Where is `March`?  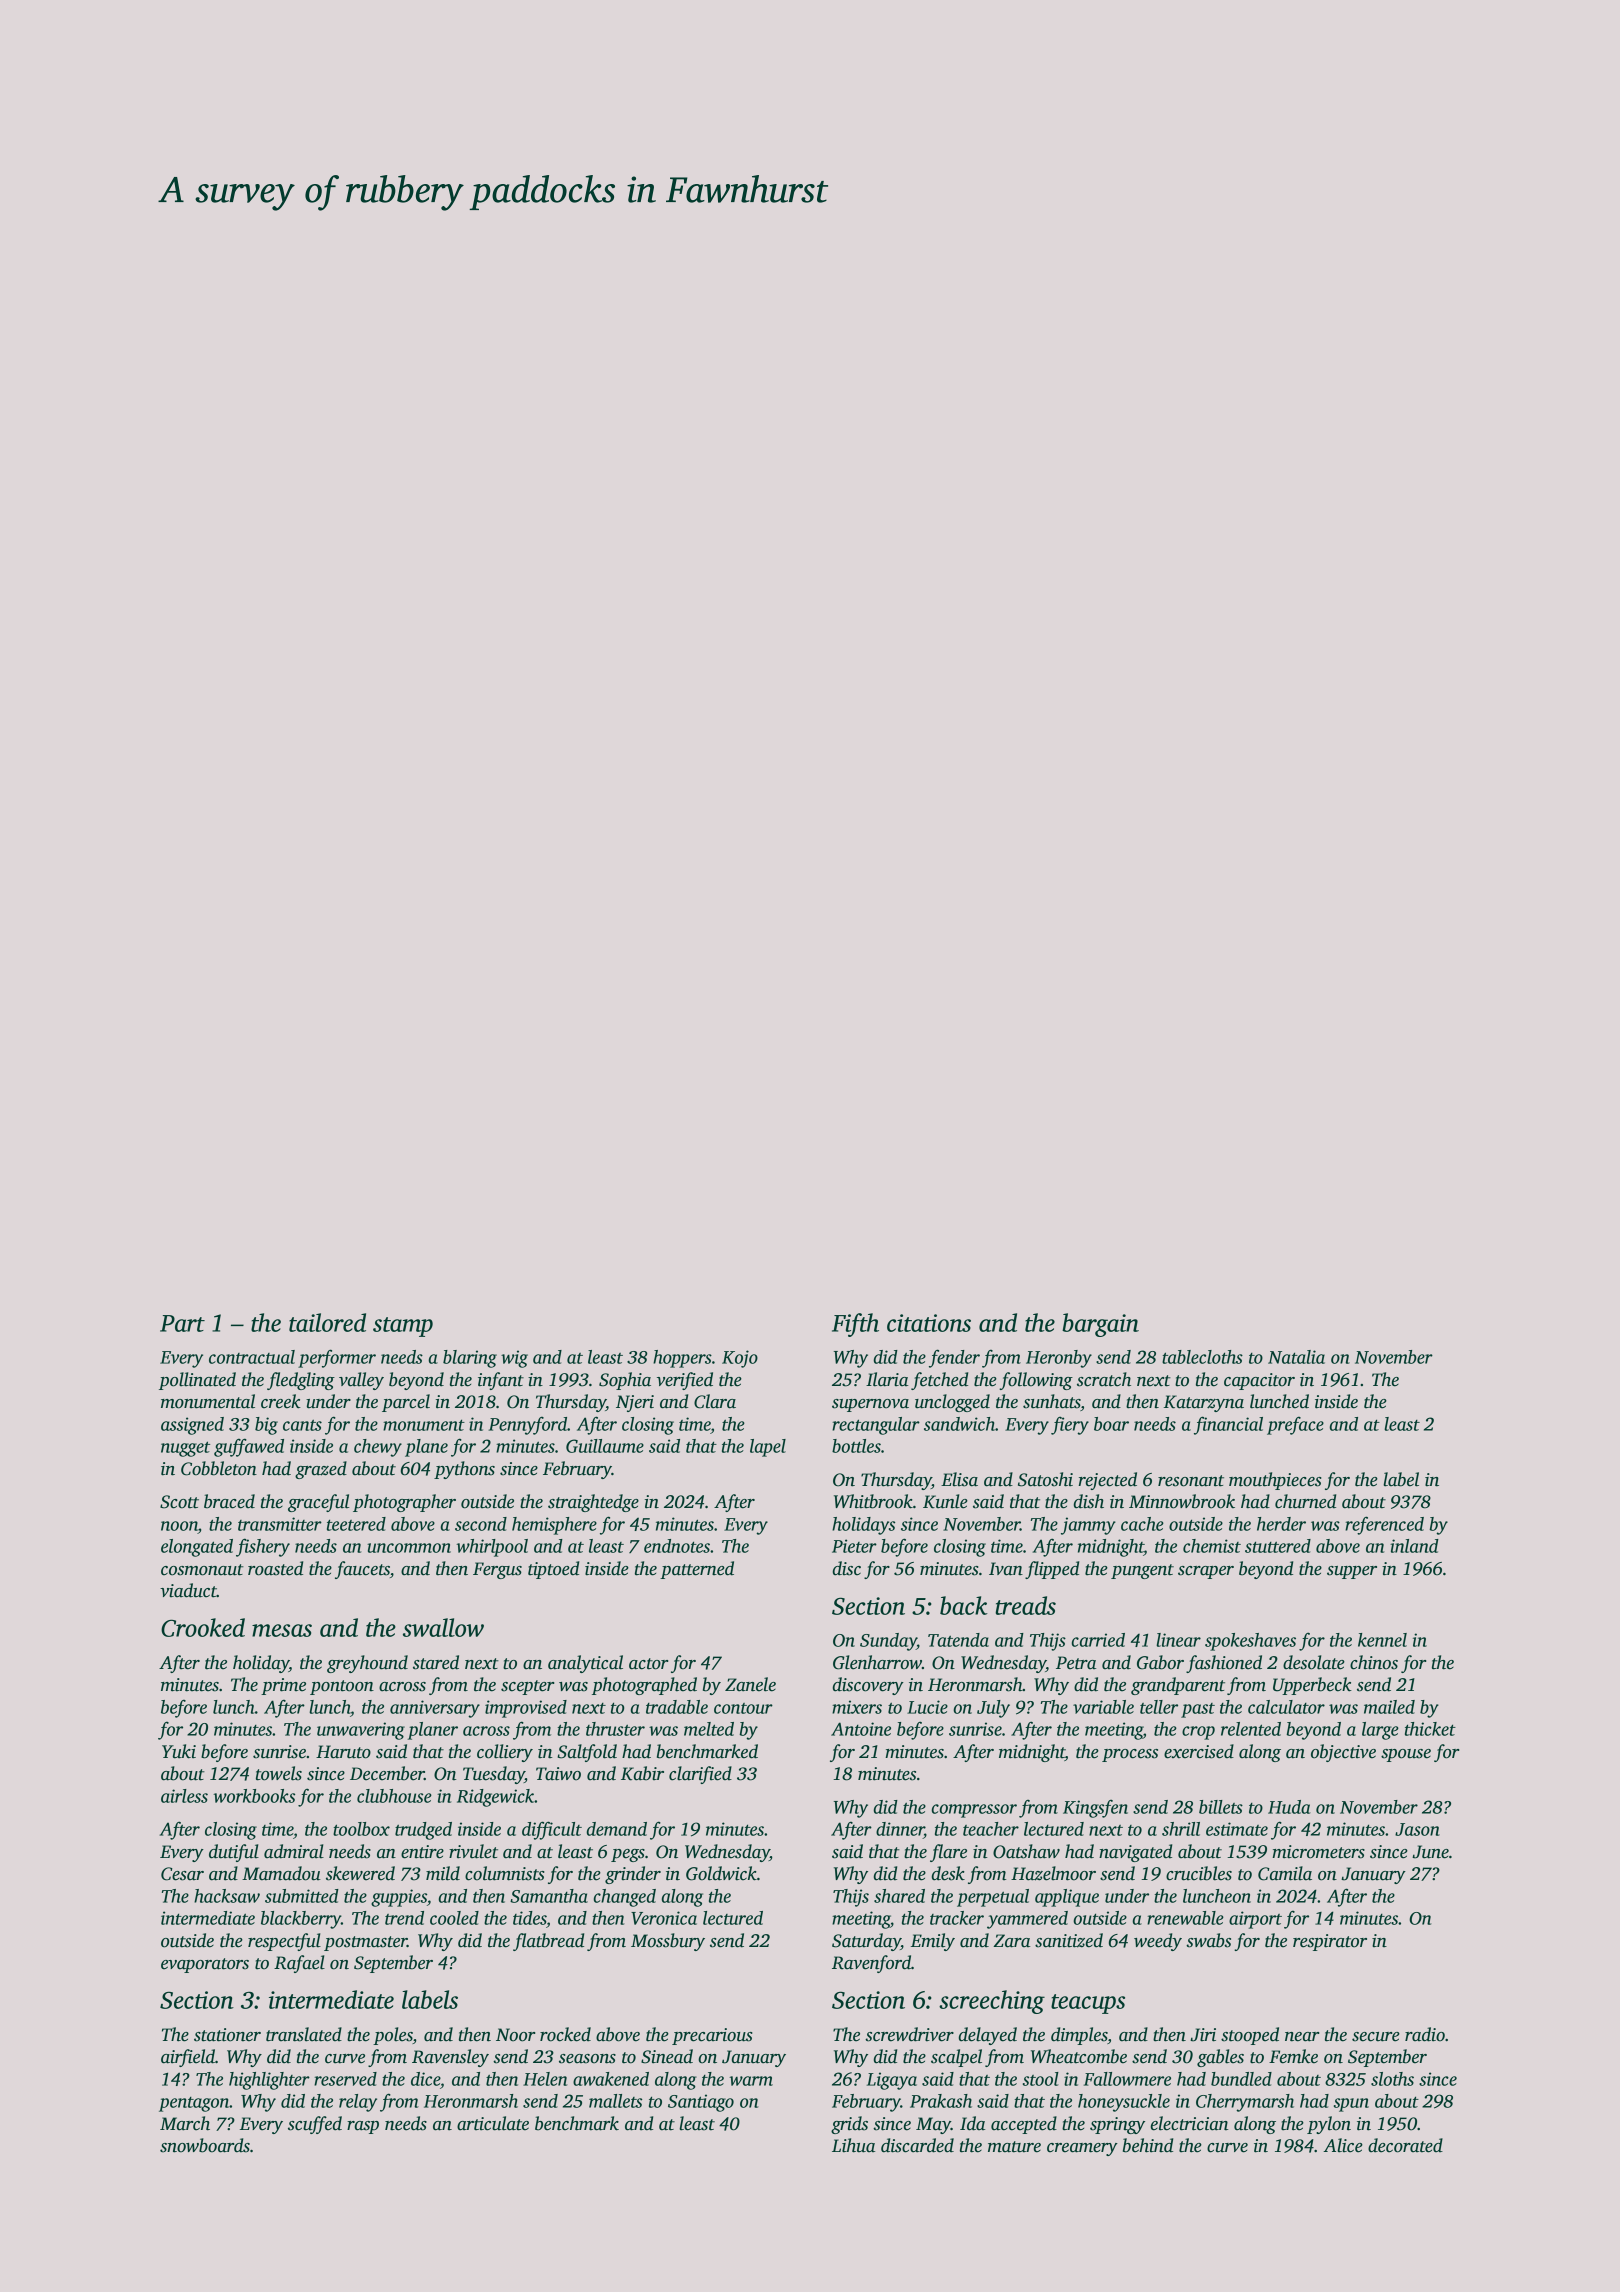
March is located at coordinates (185, 2123).
